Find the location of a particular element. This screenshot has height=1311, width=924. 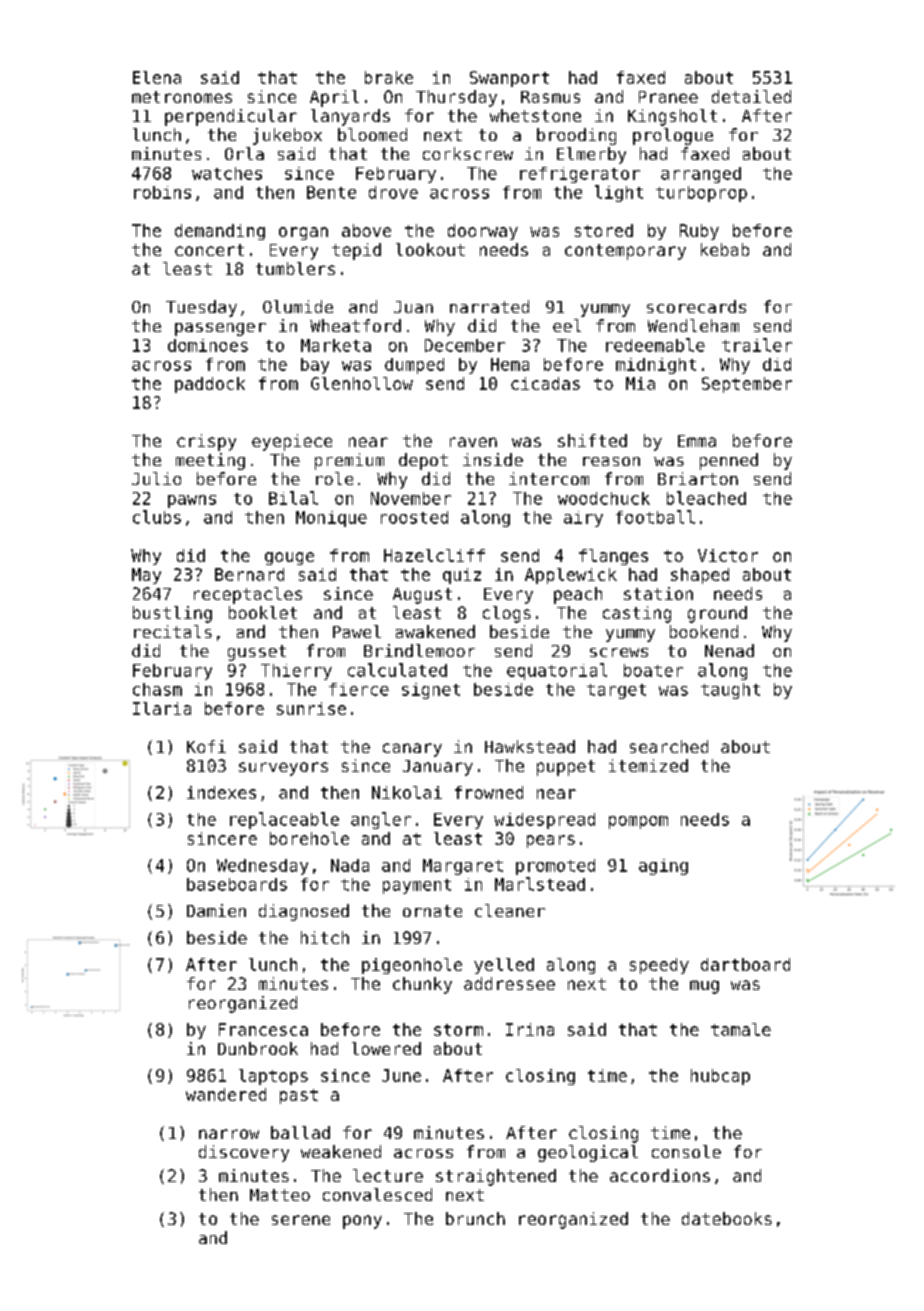

Wendleham is located at coordinates (693, 325).
